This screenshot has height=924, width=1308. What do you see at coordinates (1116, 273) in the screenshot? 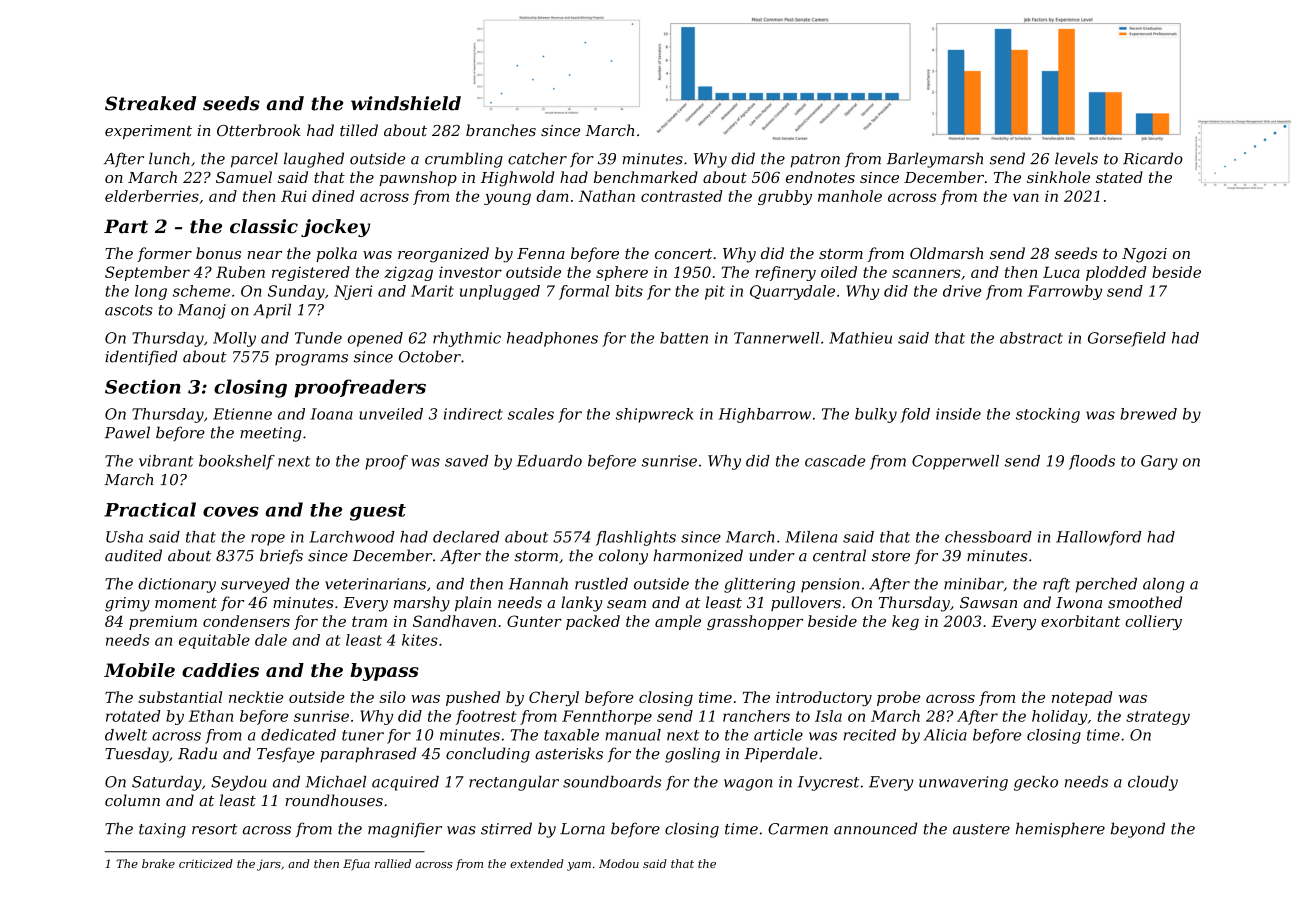
I see `plodded` at bounding box center [1116, 273].
